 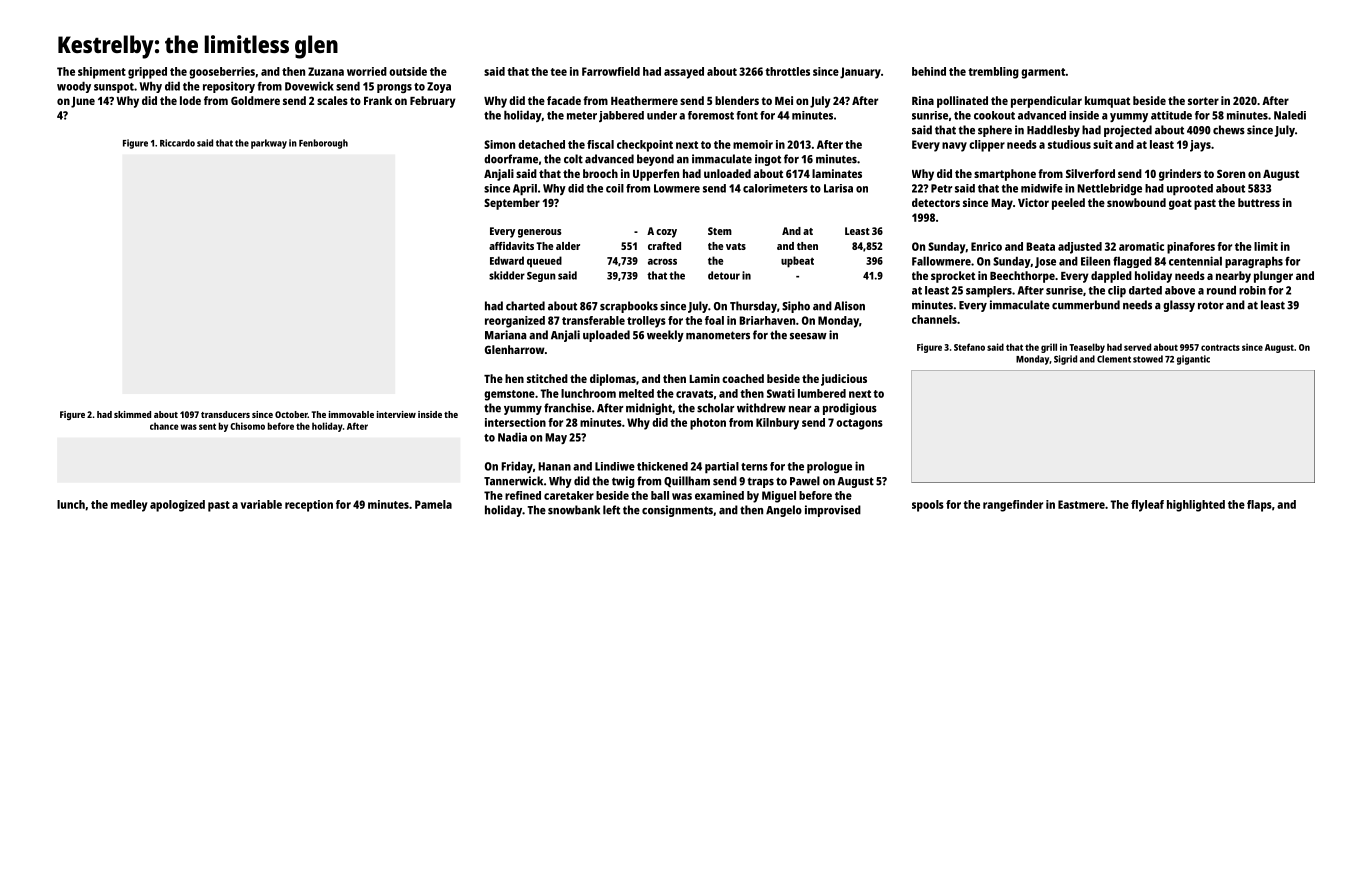 I want to click on Mariana, so click(x=506, y=335).
